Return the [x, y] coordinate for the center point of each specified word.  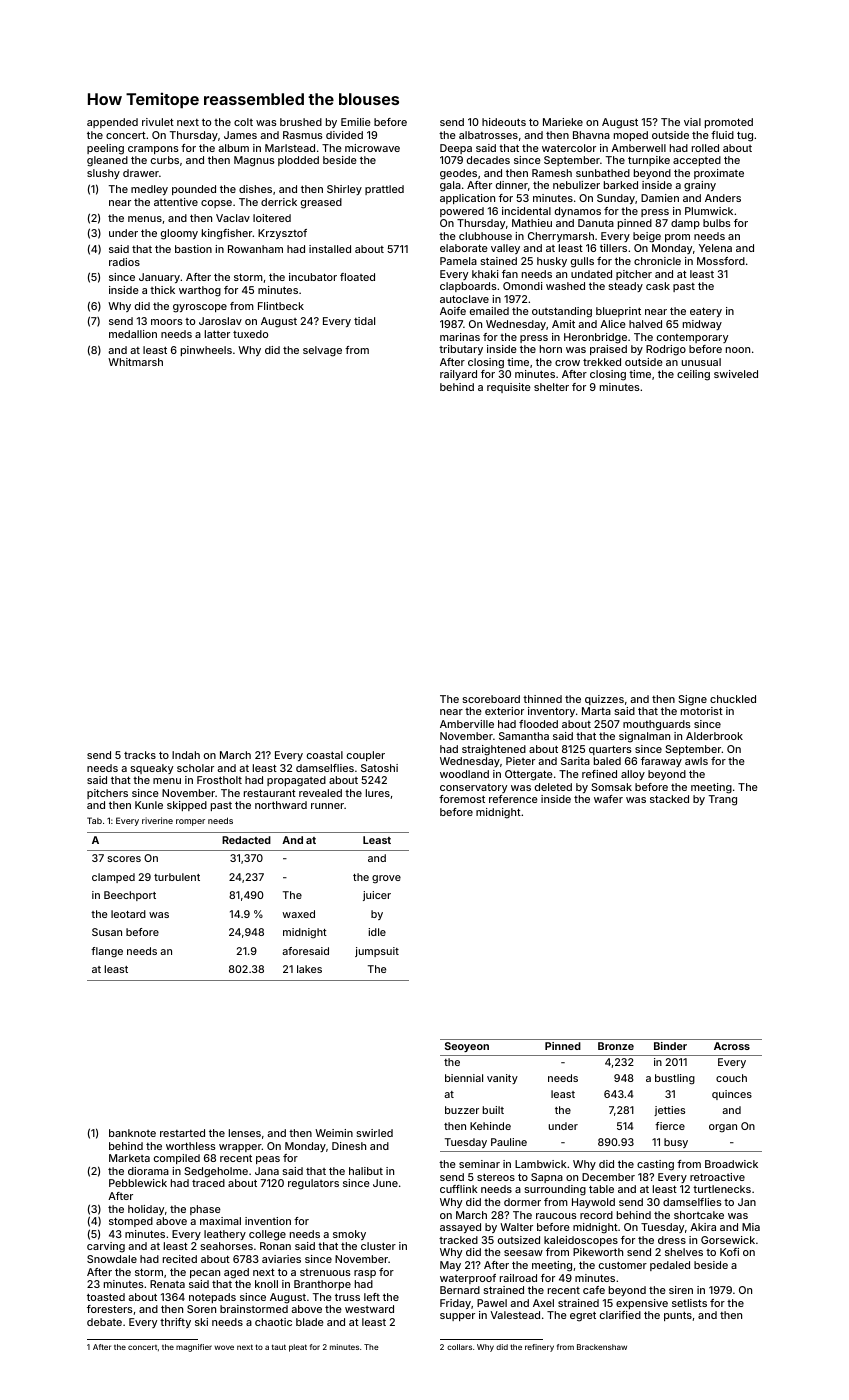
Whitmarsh [135, 362]
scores [124, 859]
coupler [366, 756]
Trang [723, 800]
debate [104, 1322]
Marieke [563, 122]
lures [378, 793]
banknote [132, 1133]
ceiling [693, 375]
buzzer [462, 1110]
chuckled [733, 699]
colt [243, 122]
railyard [458, 375]
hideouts [504, 122]
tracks [140, 755]
